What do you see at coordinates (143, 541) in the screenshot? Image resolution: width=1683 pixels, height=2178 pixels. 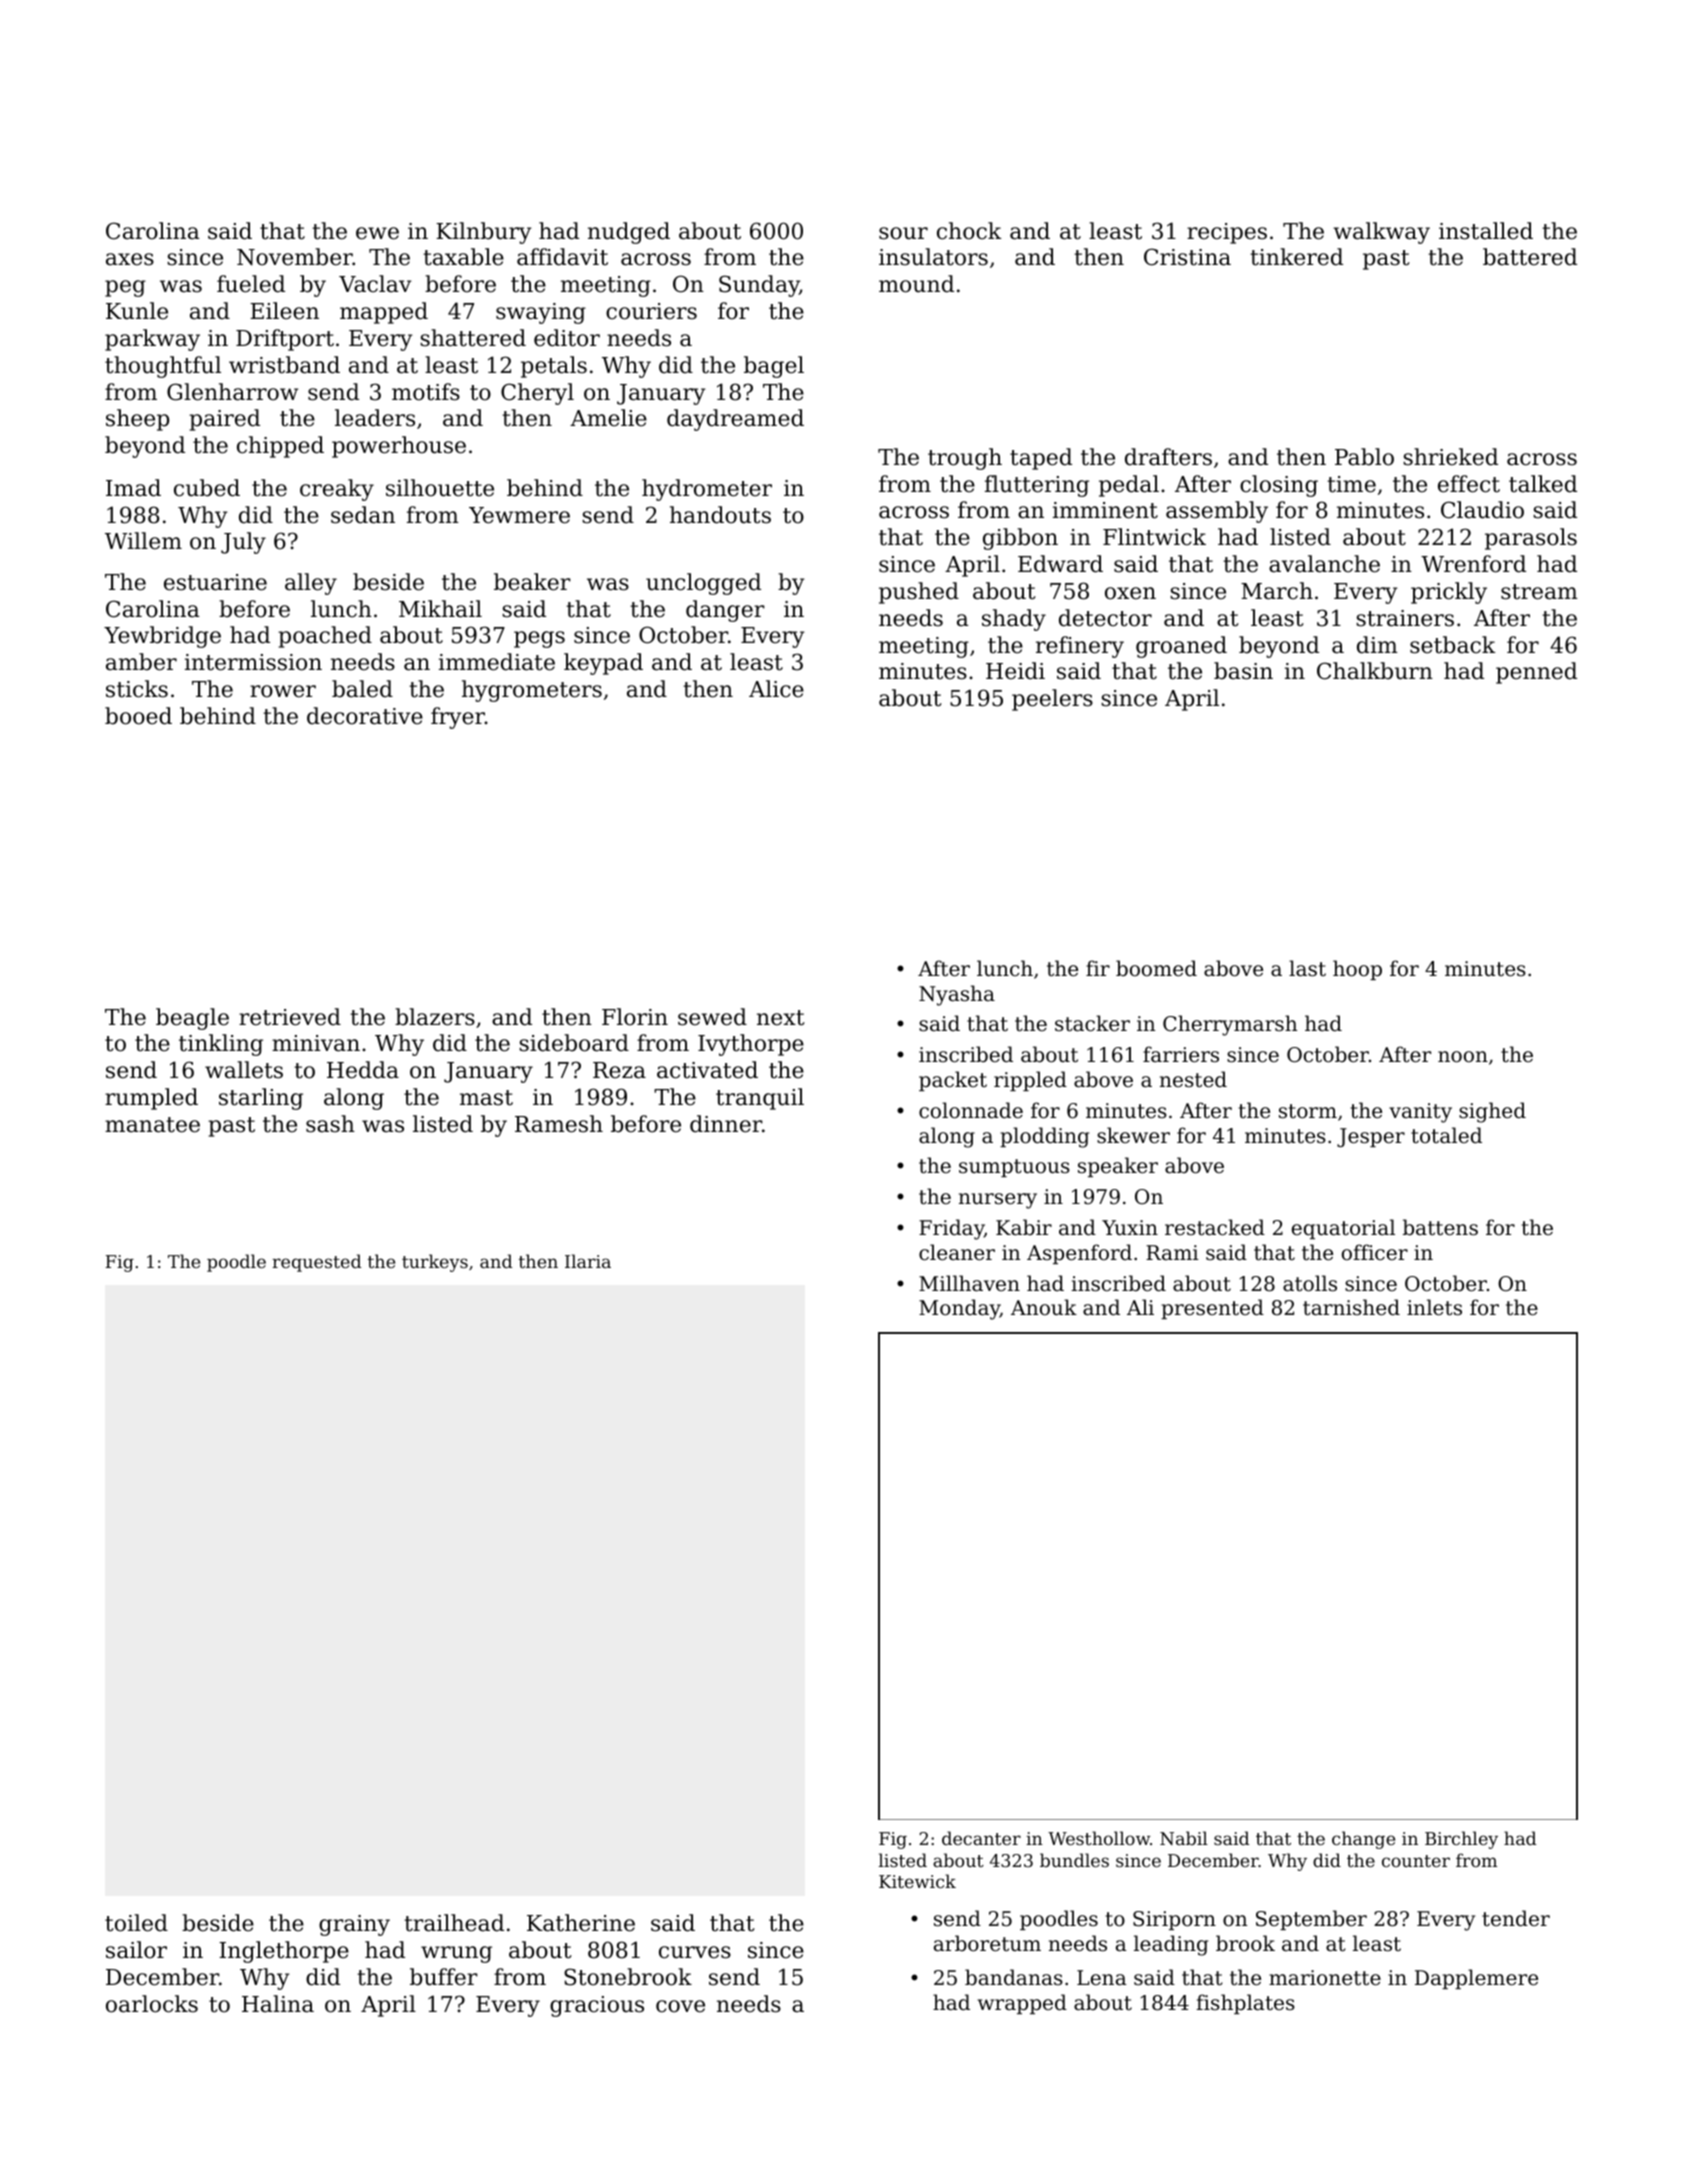 I see `Willem` at bounding box center [143, 541].
